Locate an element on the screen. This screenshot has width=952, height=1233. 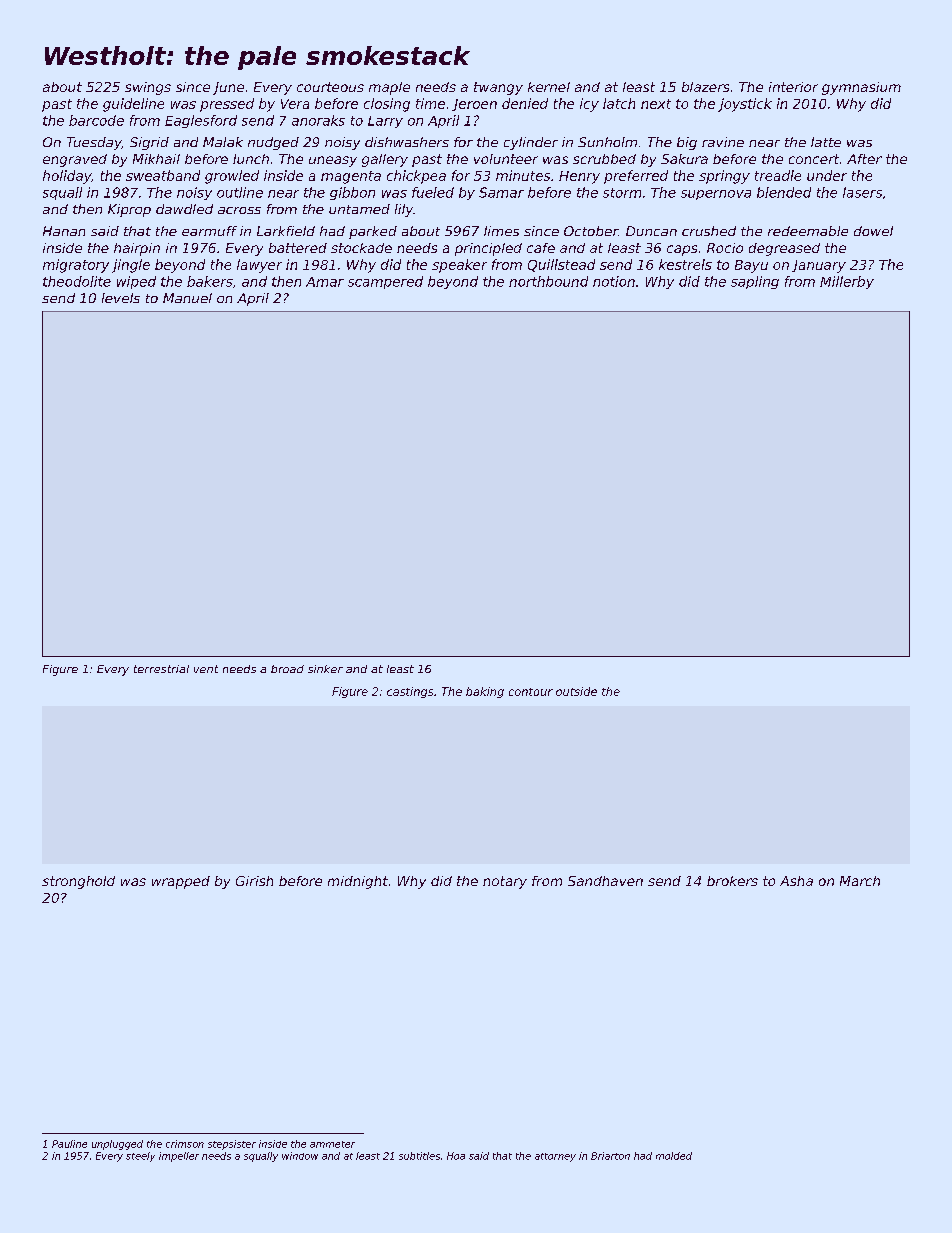
March is located at coordinates (860, 881).
